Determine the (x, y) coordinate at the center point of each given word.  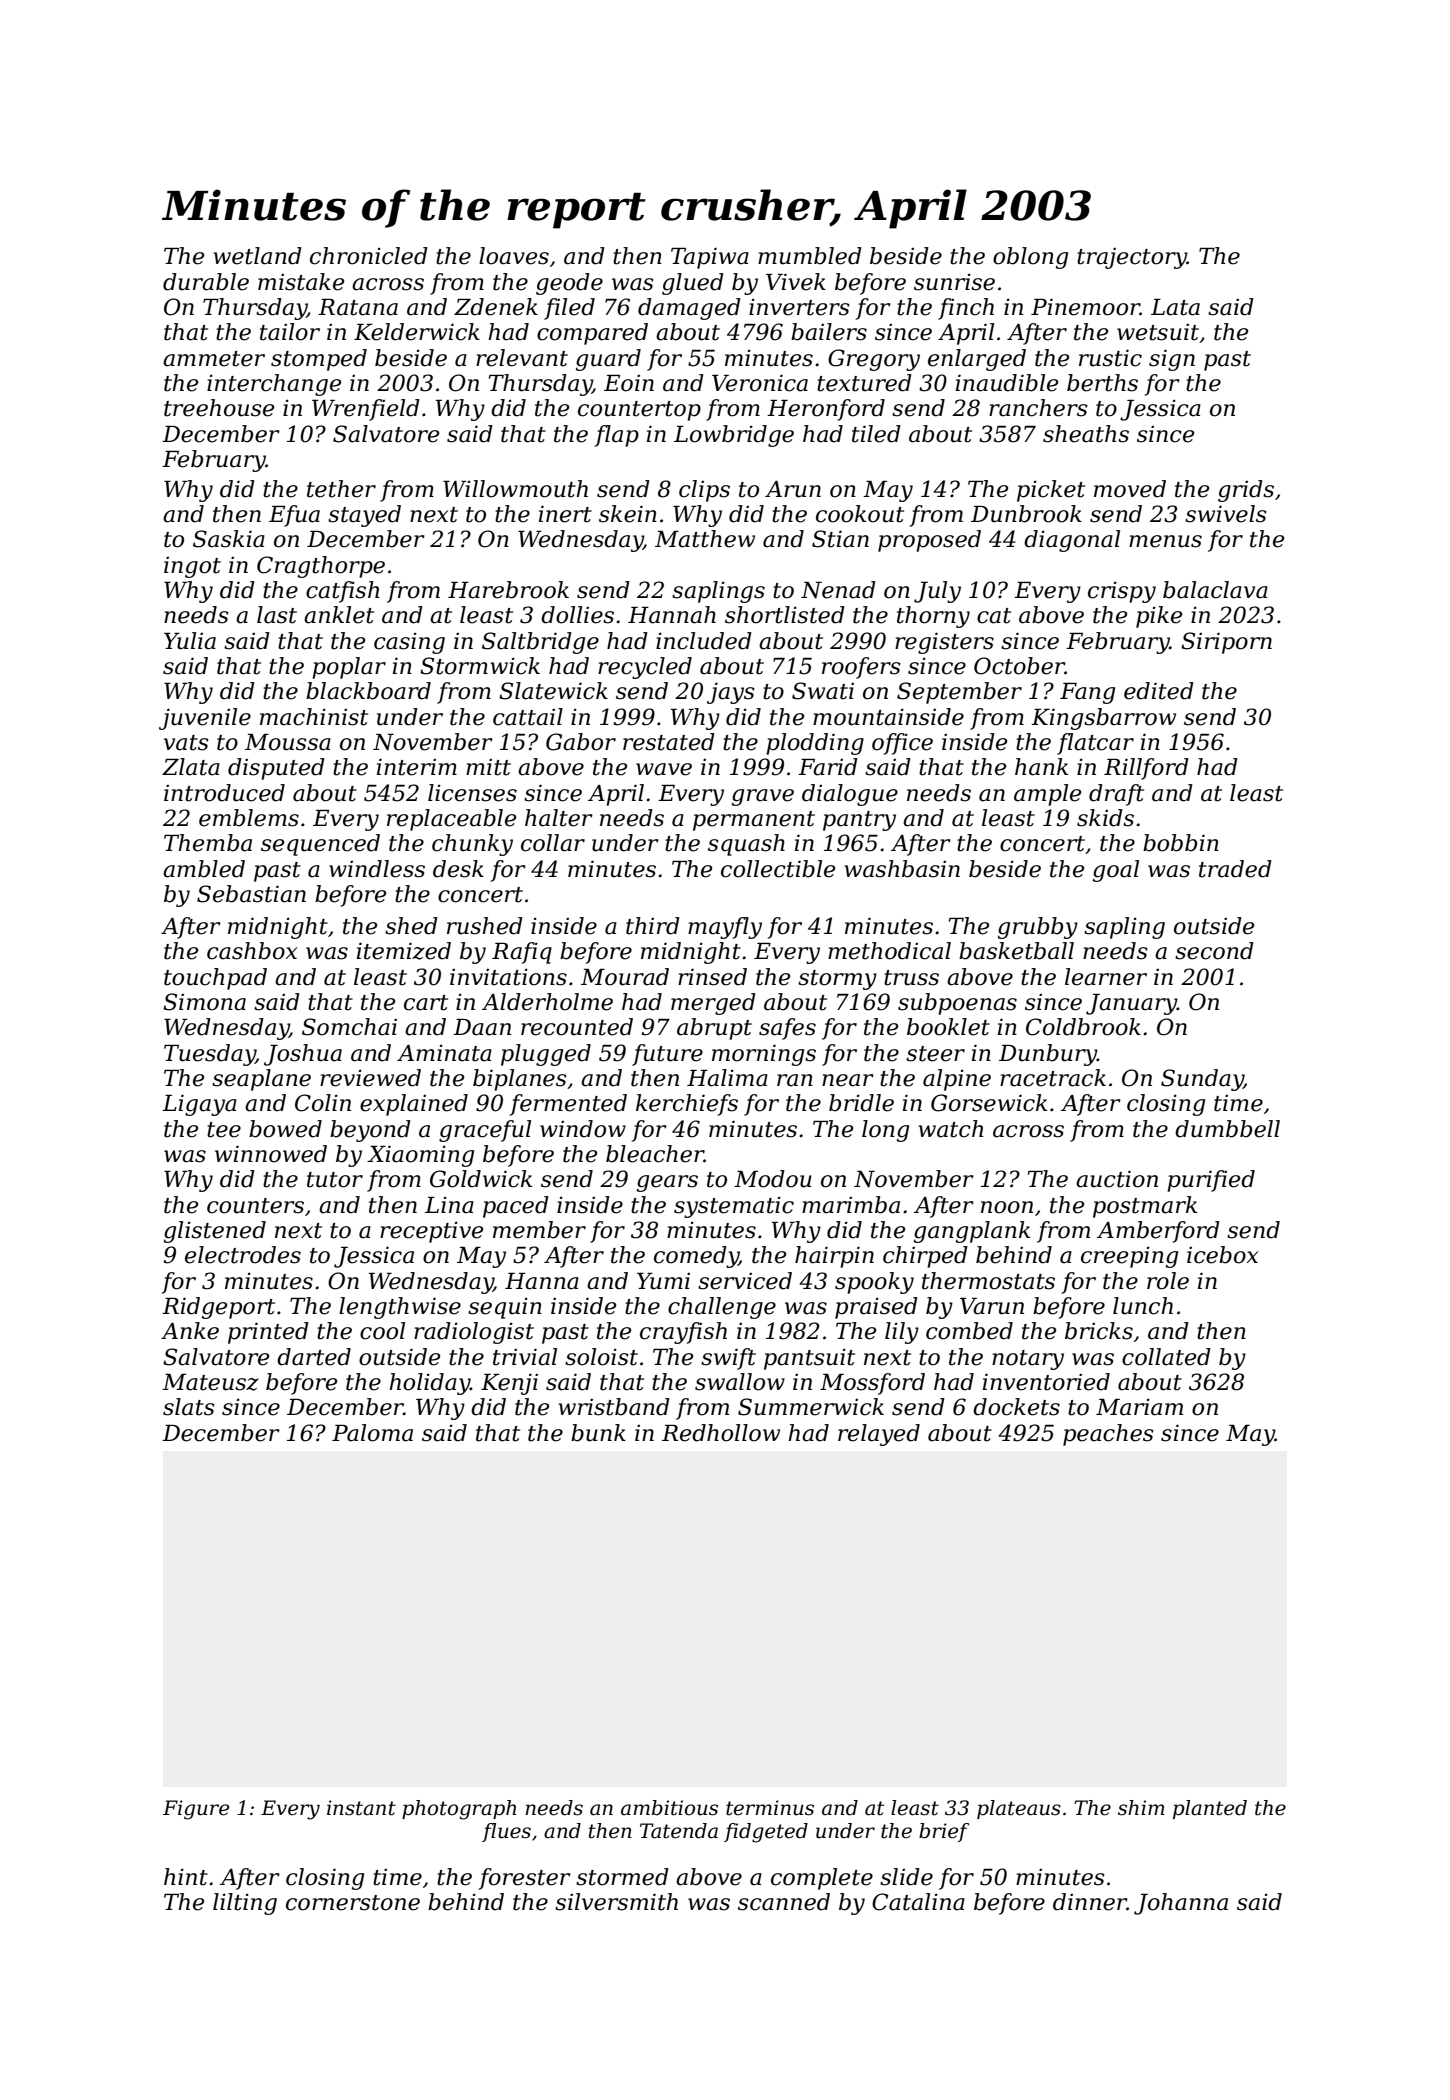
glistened (215, 1232)
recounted (577, 1027)
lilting (245, 1904)
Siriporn (1226, 643)
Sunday (1202, 1080)
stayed (364, 516)
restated (669, 742)
